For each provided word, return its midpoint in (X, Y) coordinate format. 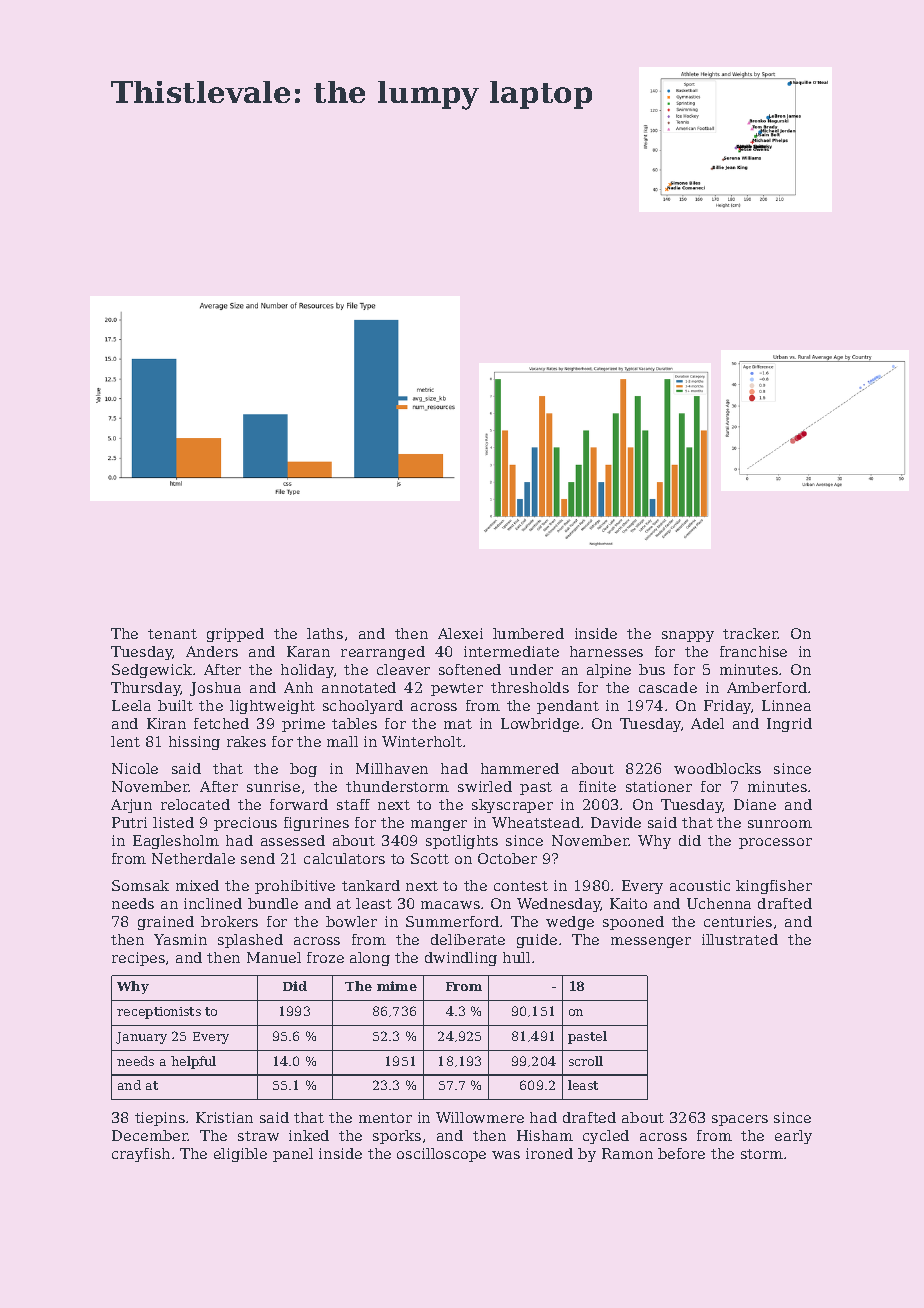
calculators (344, 858)
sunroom (780, 824)
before (681, 1153)
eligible (240, 1155)
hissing (194, 743)
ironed (549, 1153)
